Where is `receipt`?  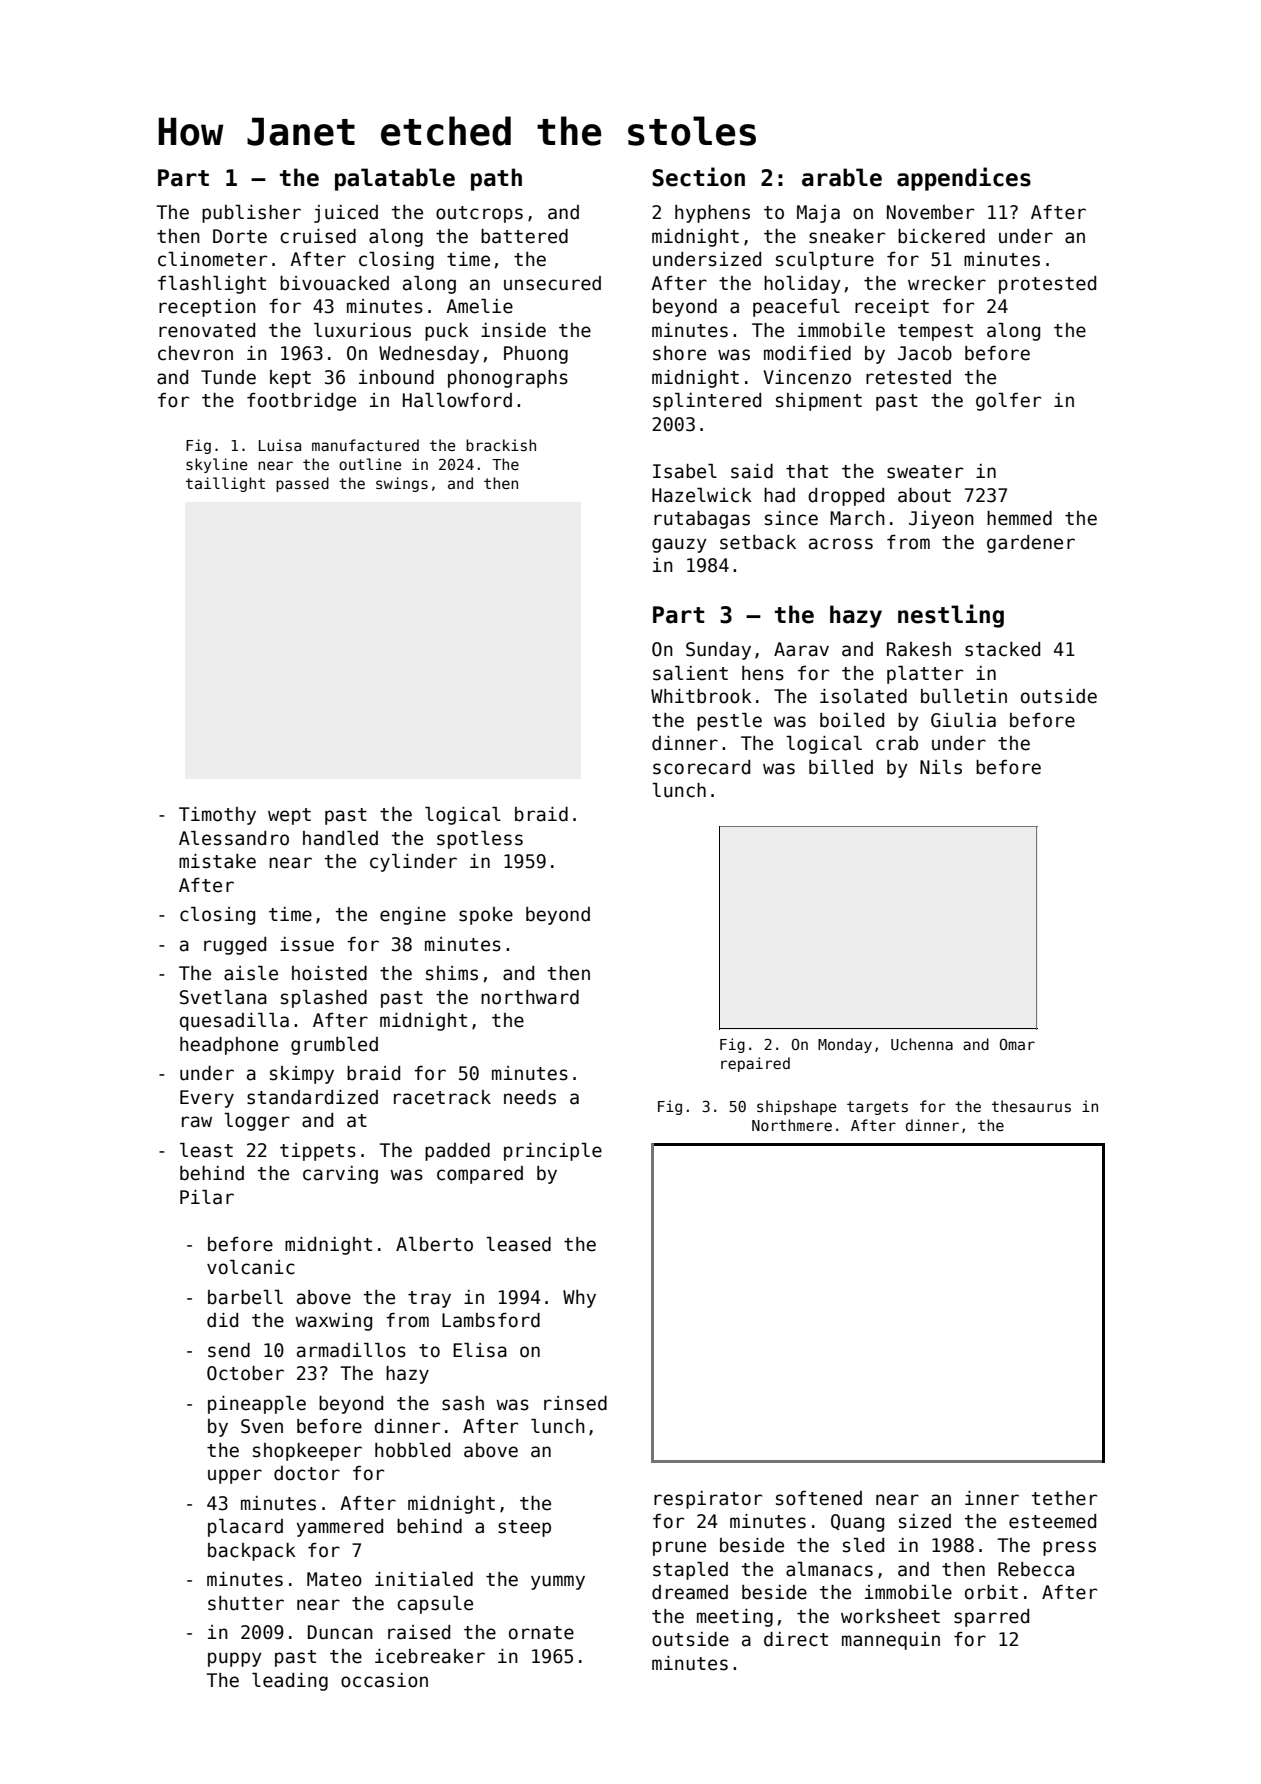
receipt is located at coordinates (892, 308).
